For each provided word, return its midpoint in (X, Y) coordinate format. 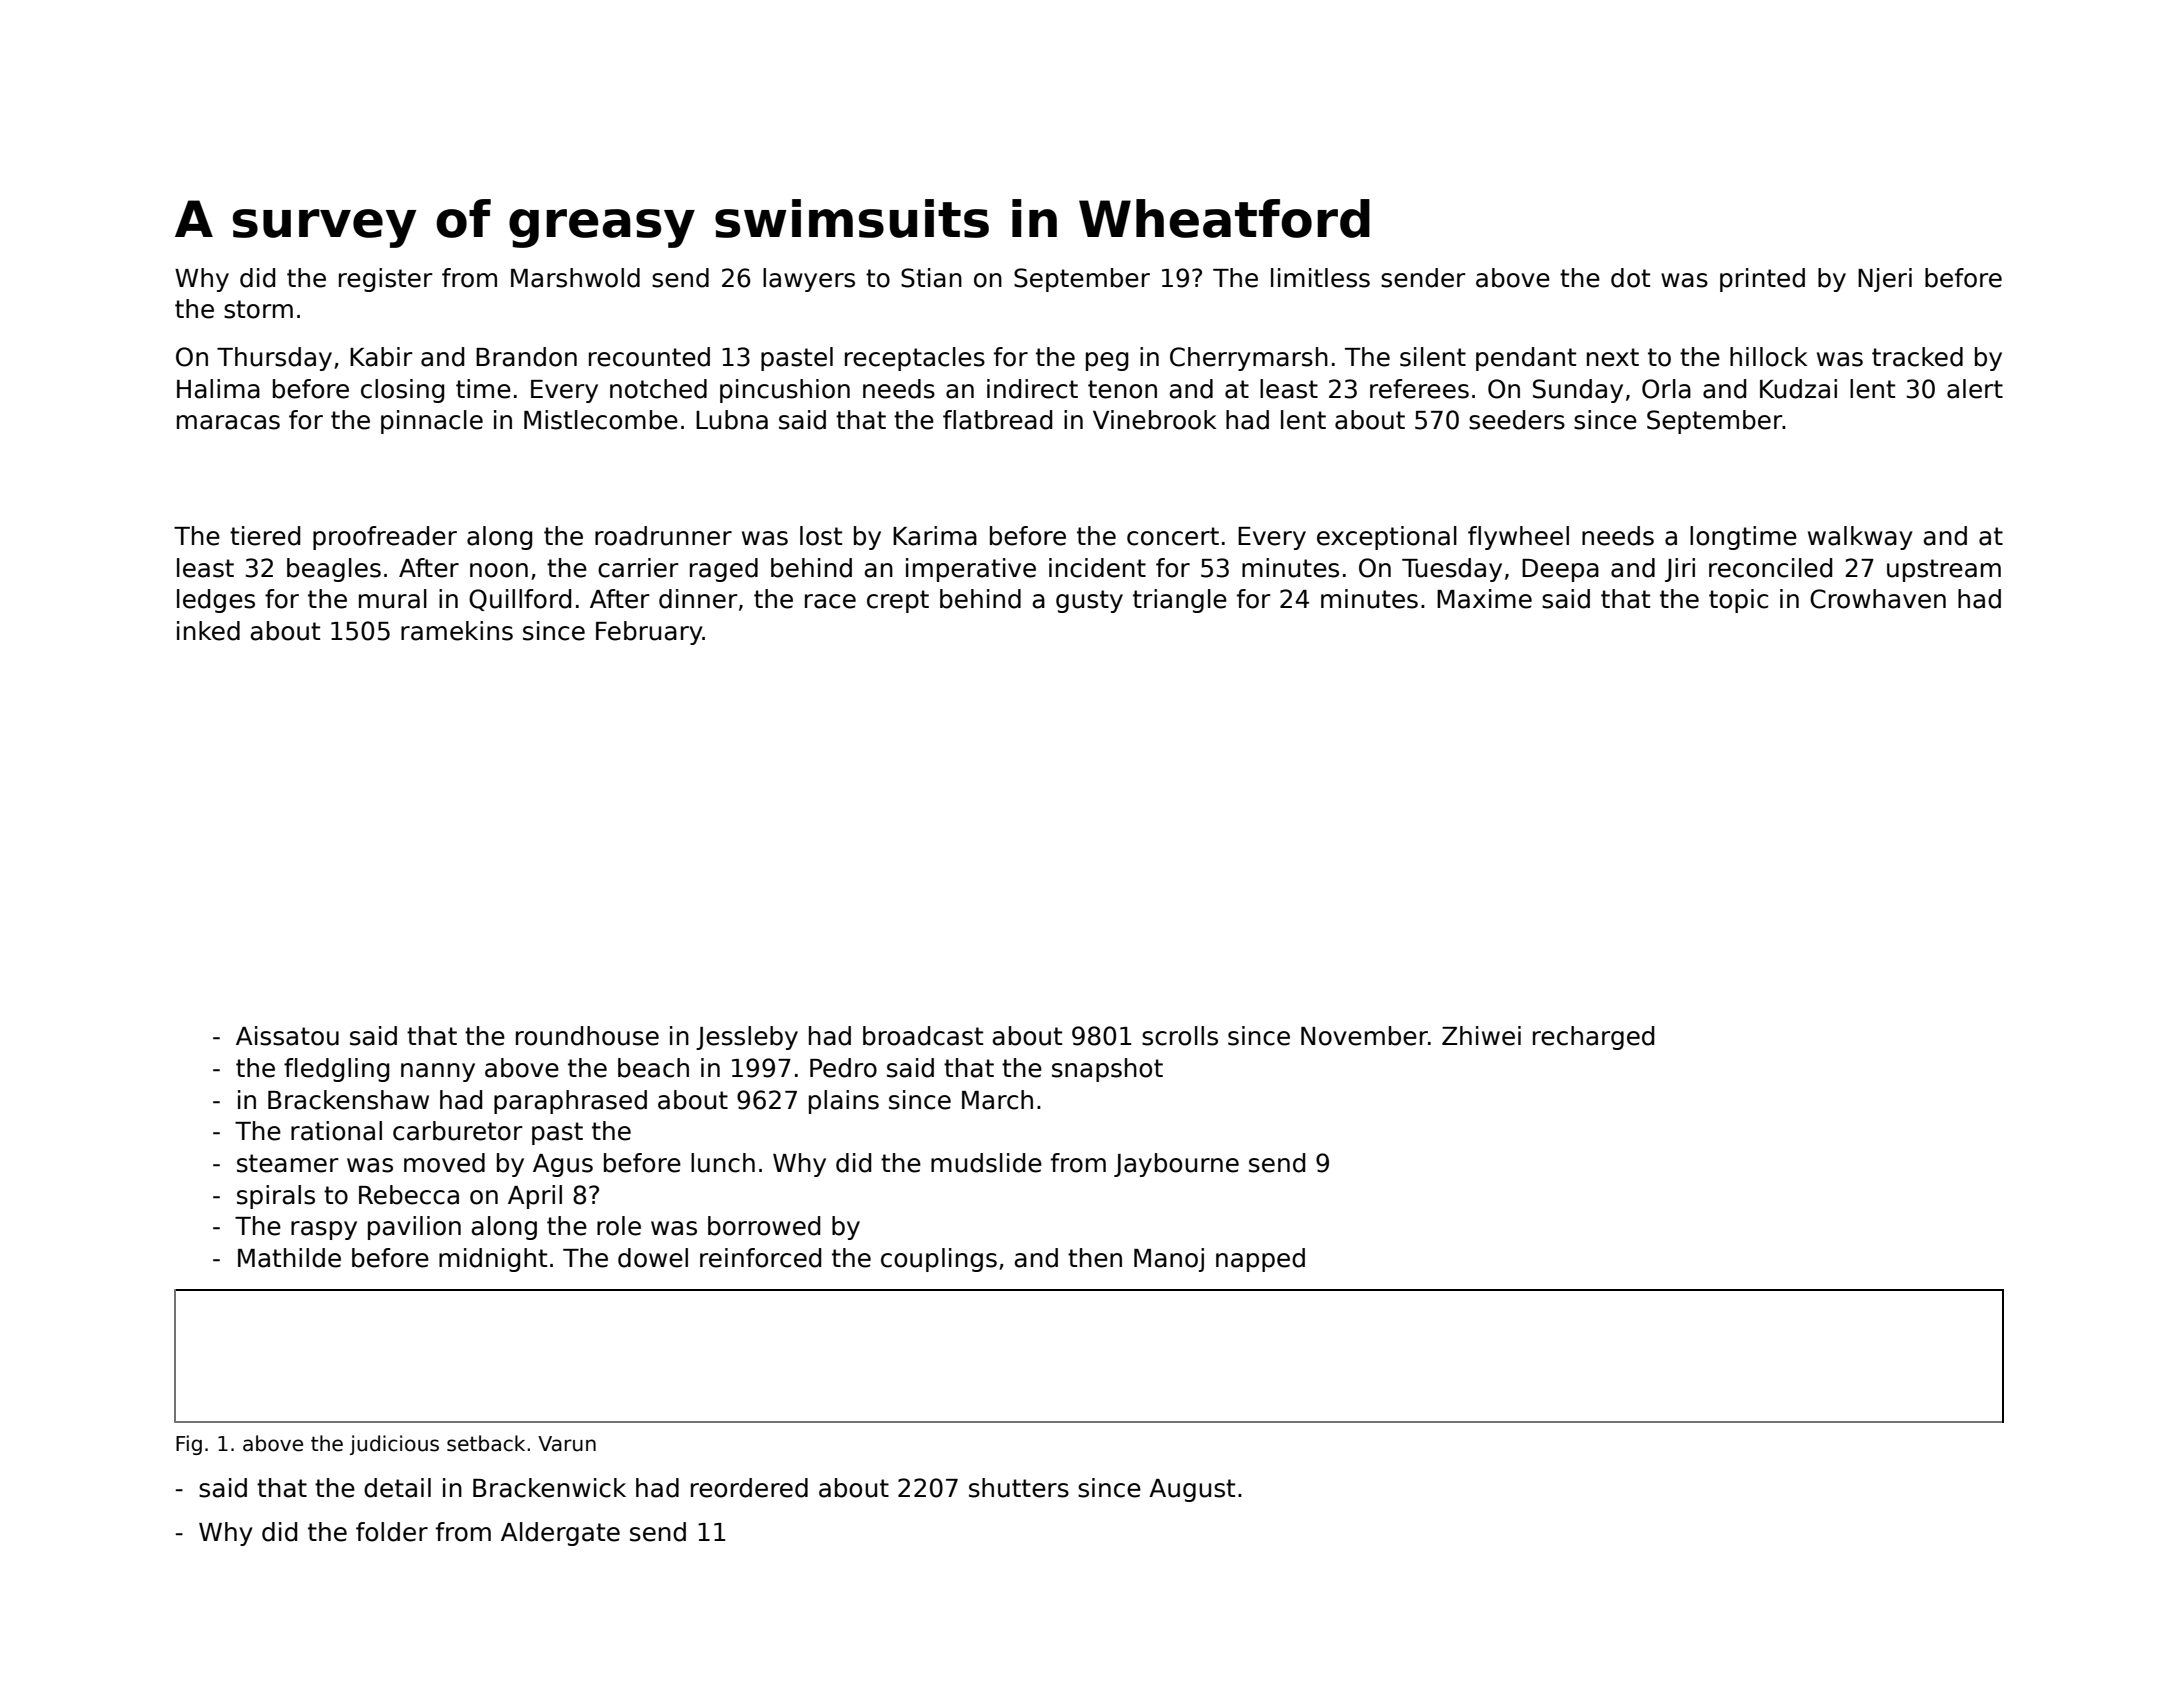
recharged (1593, 1038)
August (1192, 1490)
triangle (1180, 601)
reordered (749, 1488)
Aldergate (560, 1534)
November (1364, 1036)
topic (1738, 601)
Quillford (520, 600)
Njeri (1885, 280)
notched (658, 389)
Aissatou (287, 1036)
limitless (1320, 278)
